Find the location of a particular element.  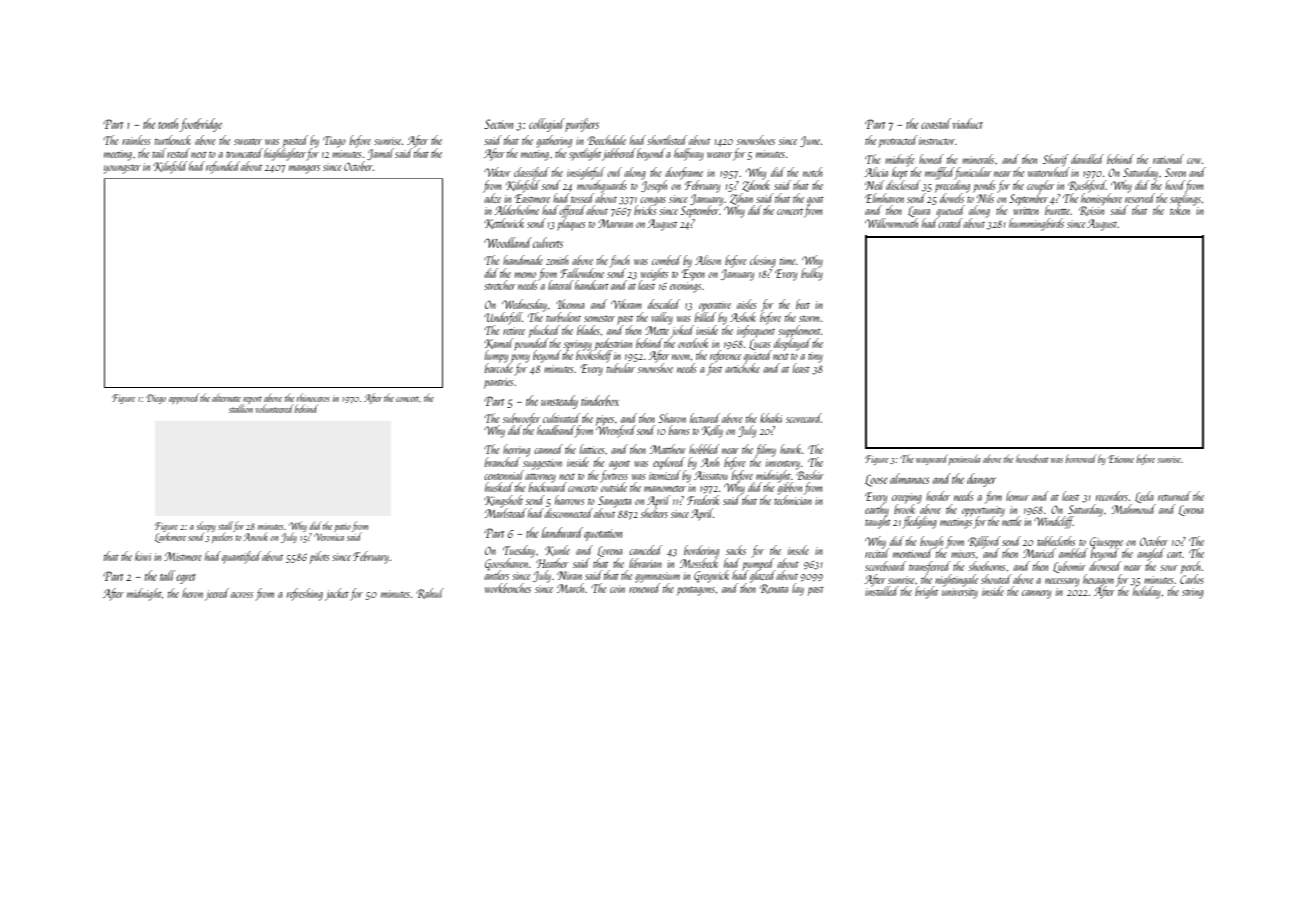

kiwi is located at coordinates (143, 556).
